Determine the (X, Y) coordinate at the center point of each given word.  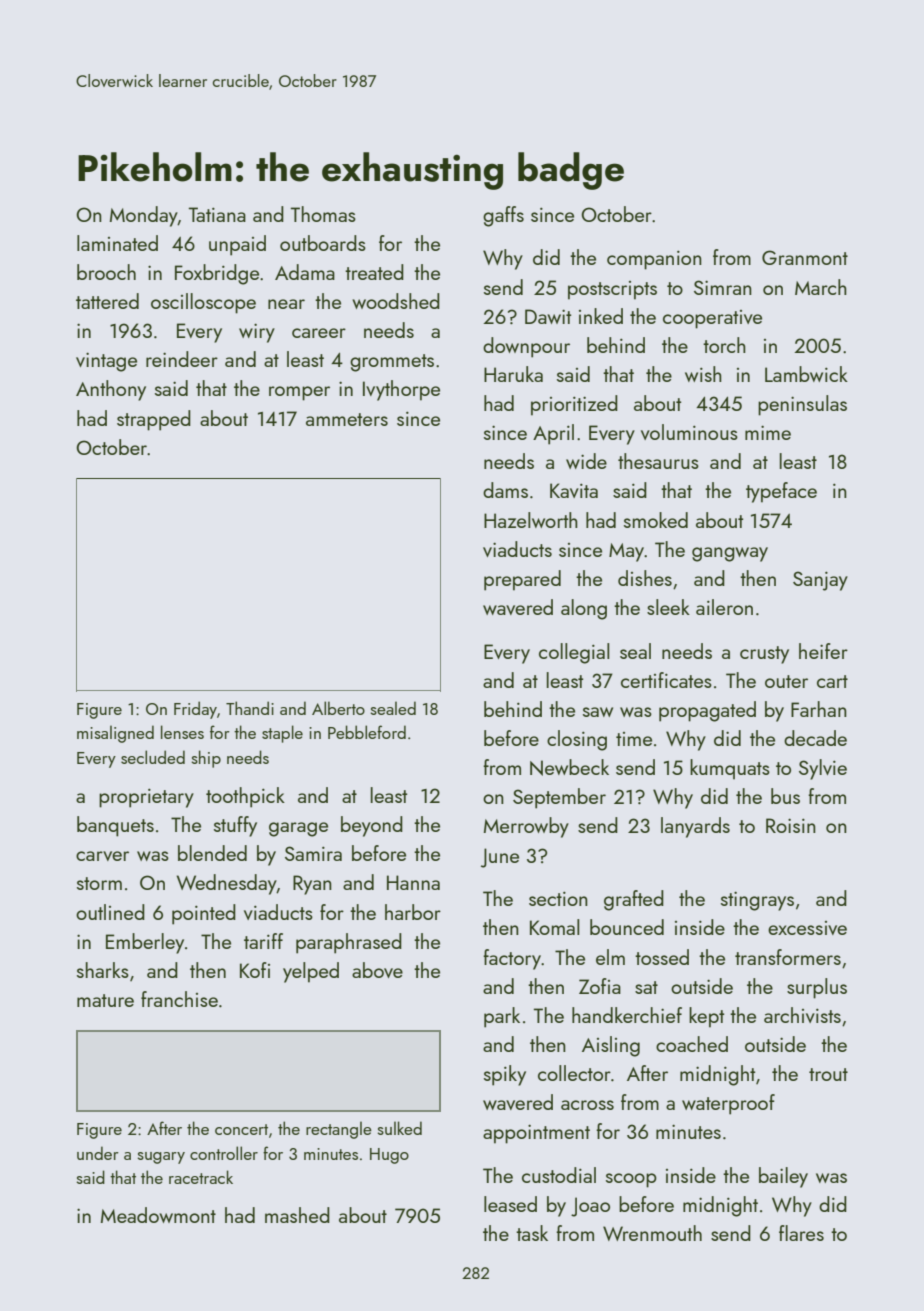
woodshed (396, 301)
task (532, 1233)
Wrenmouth (652, 1233)
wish (703, 374)
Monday (144, 216)
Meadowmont (158, 1215)
